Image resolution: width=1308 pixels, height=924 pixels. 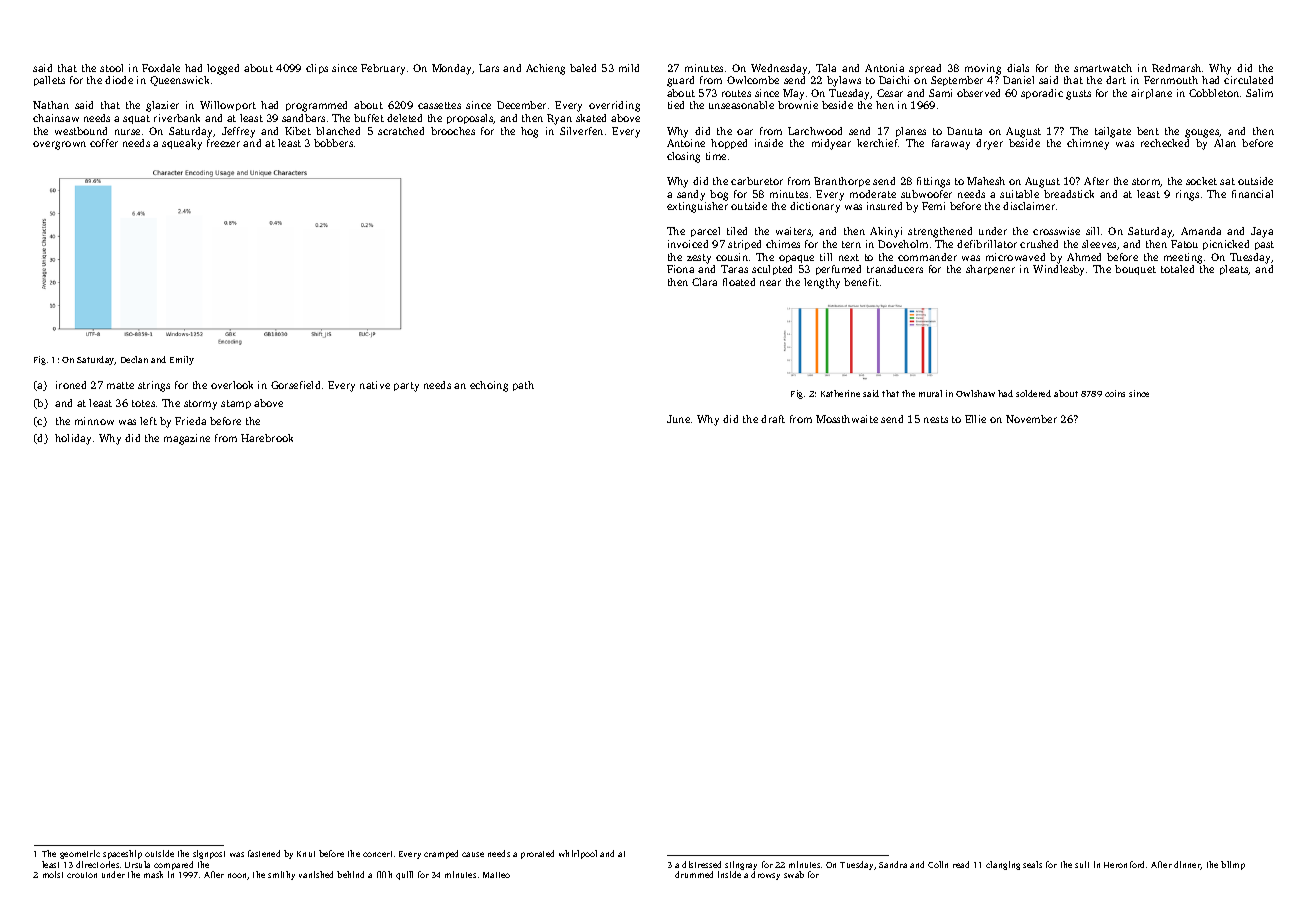 I want to click on squeaky, so click(x=182, y=144).
